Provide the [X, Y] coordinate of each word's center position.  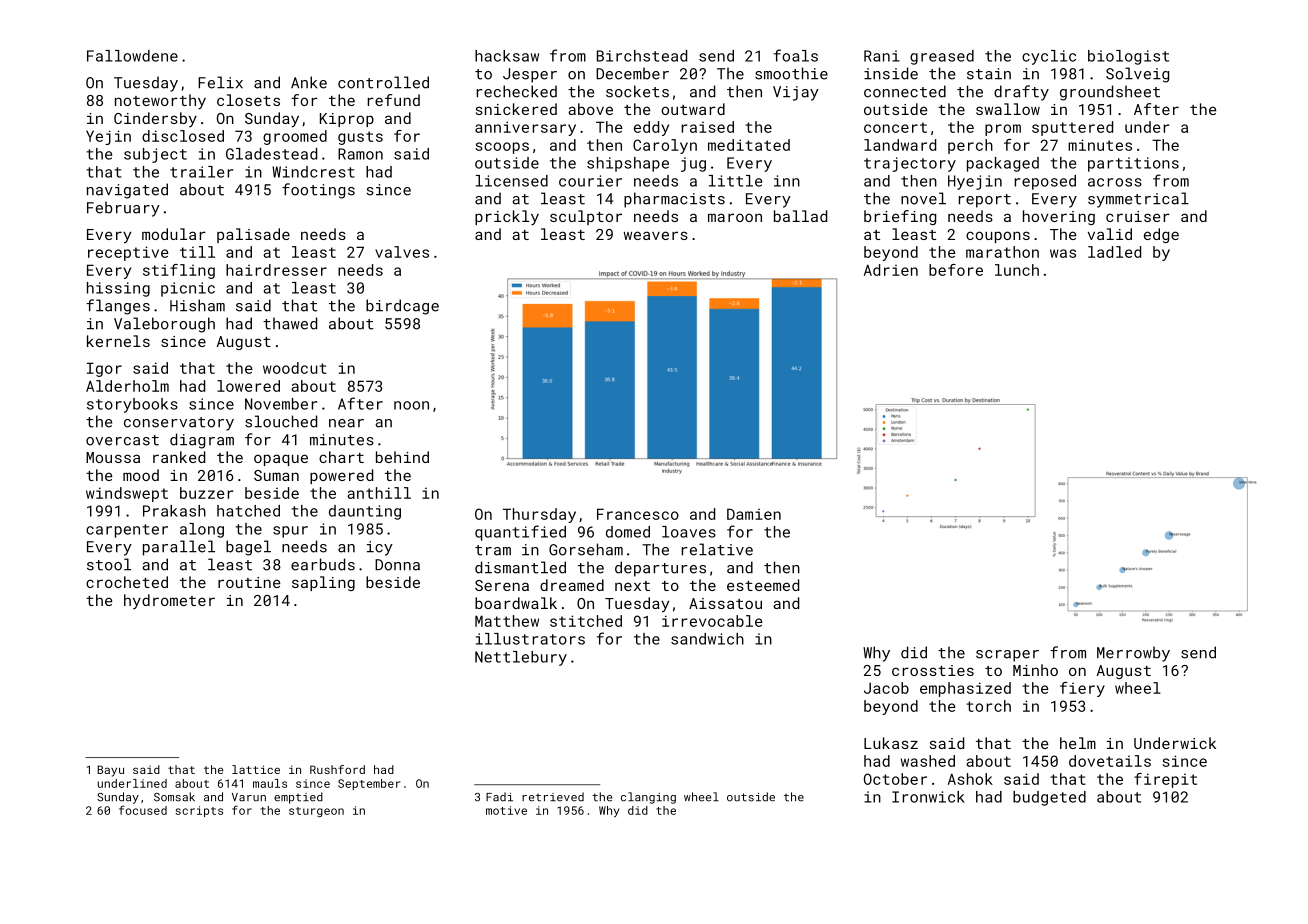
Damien [754, 514]
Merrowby [1133, 654]
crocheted [127, 582]
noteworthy [160, 101]
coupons [998, 237]
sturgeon [316, 812]
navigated [127, 191]
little [735, 181]
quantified [520, 533]
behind [402, 457]
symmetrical [1138, 200]
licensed [512, 181]
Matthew [507, 621]
